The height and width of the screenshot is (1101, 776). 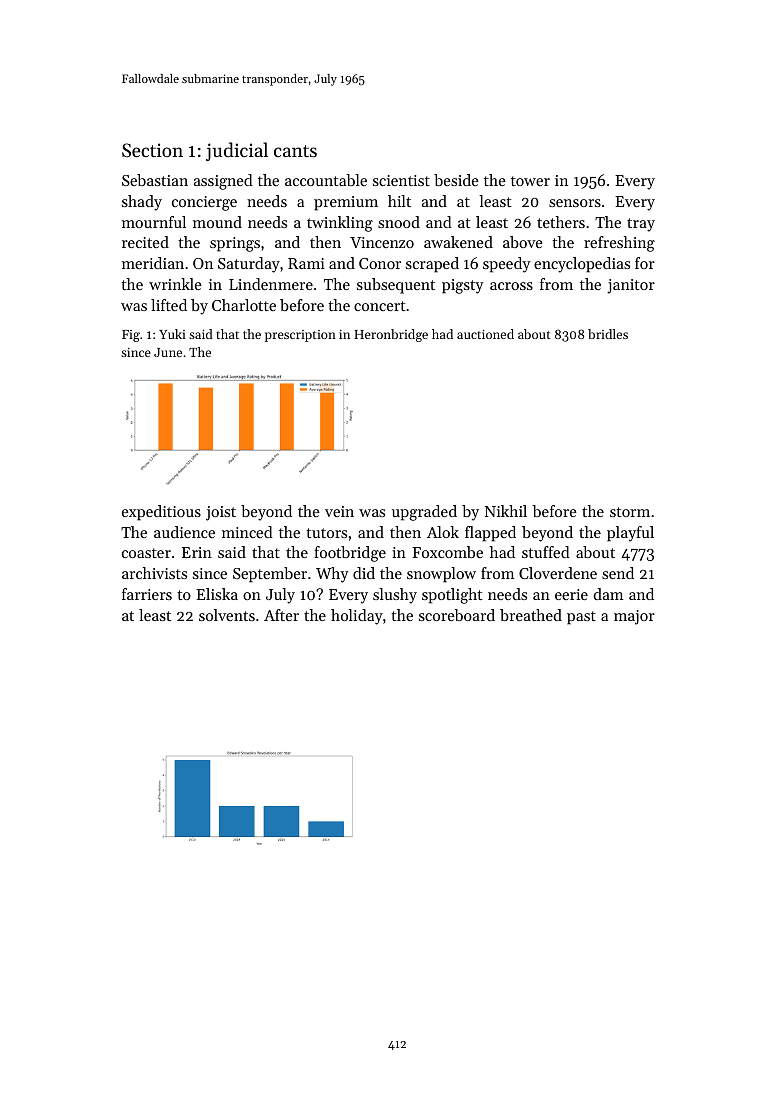 I want to click on Eliska, so click(x=217, y=594).
